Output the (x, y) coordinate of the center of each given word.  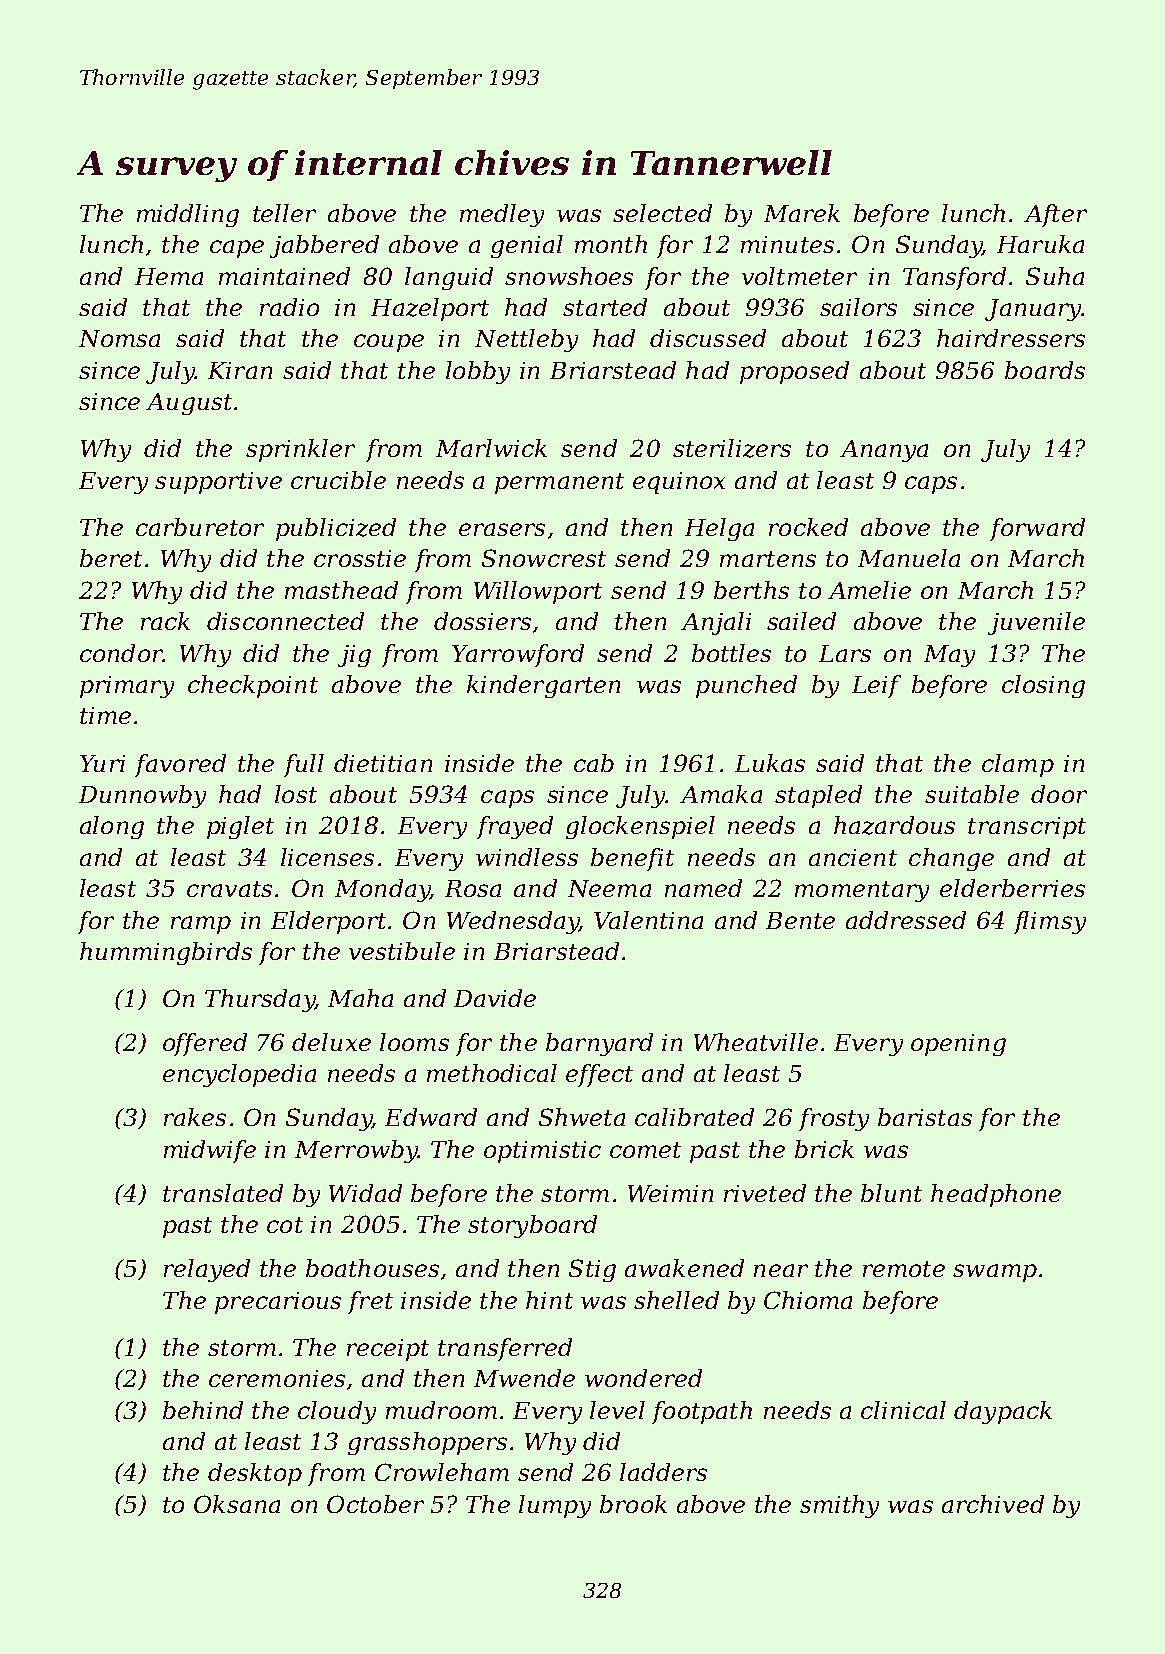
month (611, 244)
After (1055, 215)
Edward (431, 1117)
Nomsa (119, 338)
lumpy (555, 1506)
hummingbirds (166, 953)
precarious (278, 1303)
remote (904, 1269)
